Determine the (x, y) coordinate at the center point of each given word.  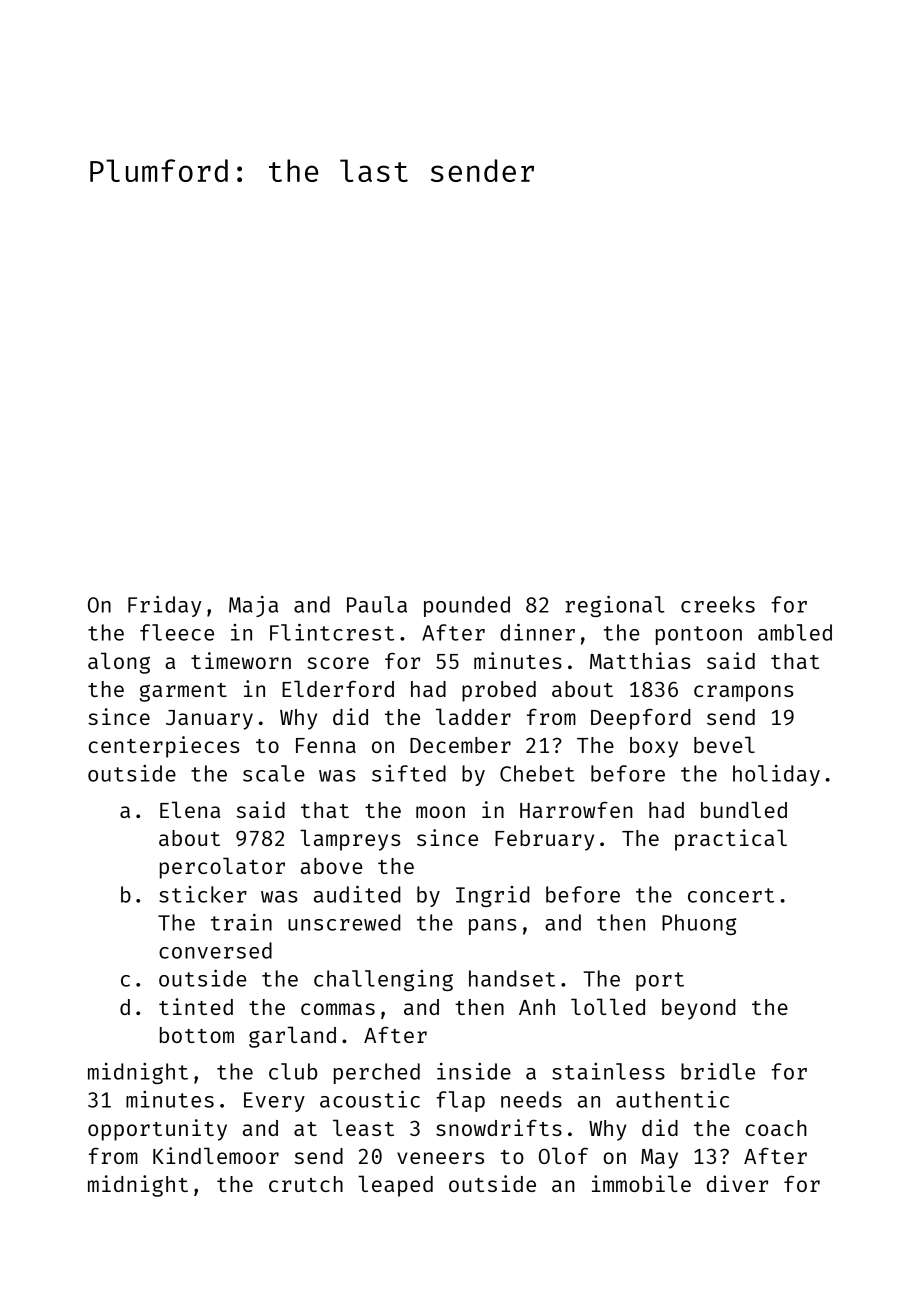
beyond (699, 1009)
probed (499, 691)
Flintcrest (332, 632)
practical (731, 840)
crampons (744, 693)
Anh (537, 1007)
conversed (215, 950)
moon (440, 812)
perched (377, 1073)
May (659, 1159)
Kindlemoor (216, 1155)
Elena (190, 809)
